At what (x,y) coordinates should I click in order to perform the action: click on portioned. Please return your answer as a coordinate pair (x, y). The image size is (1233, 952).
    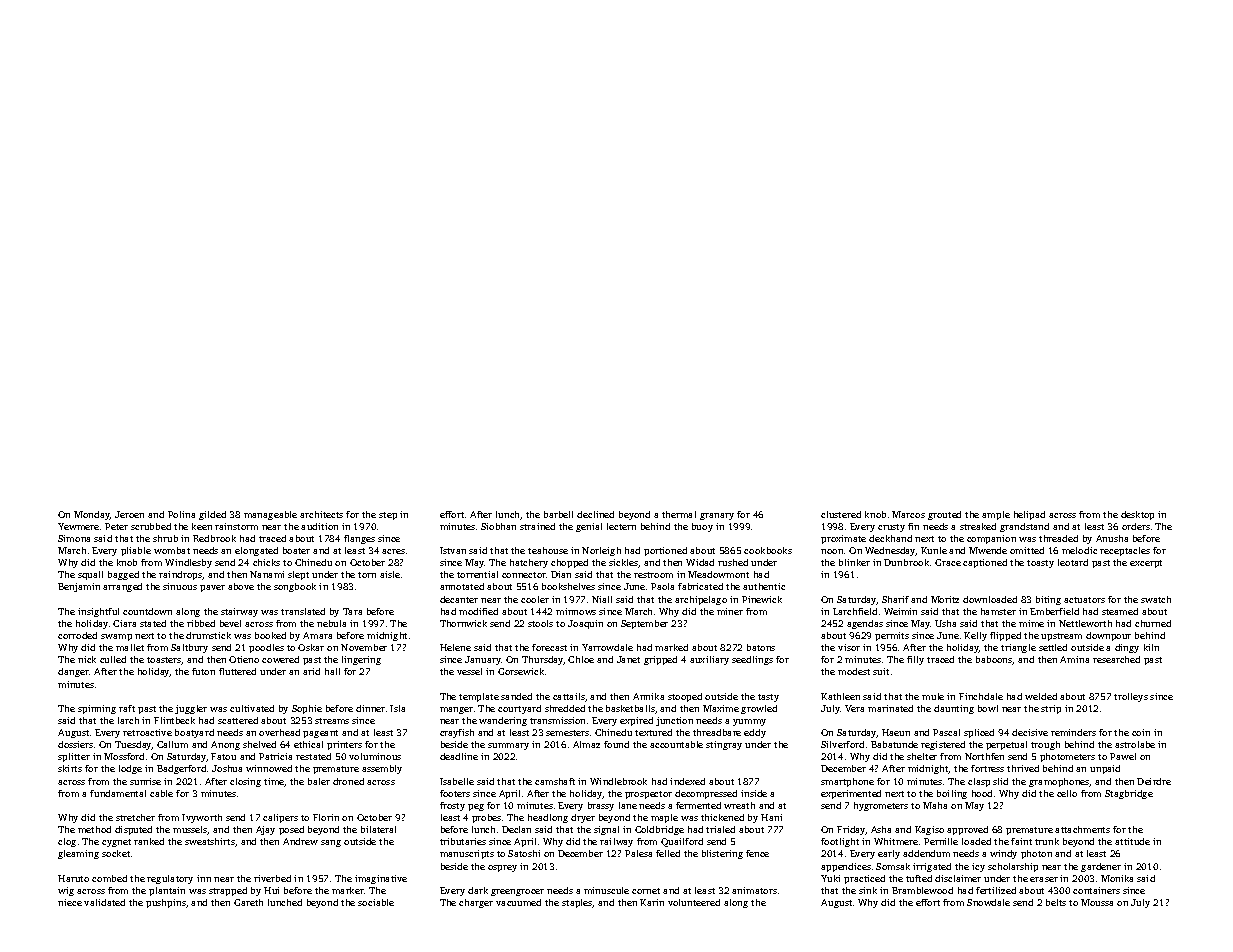
    Looking at the image, I should click on (665, 551).
